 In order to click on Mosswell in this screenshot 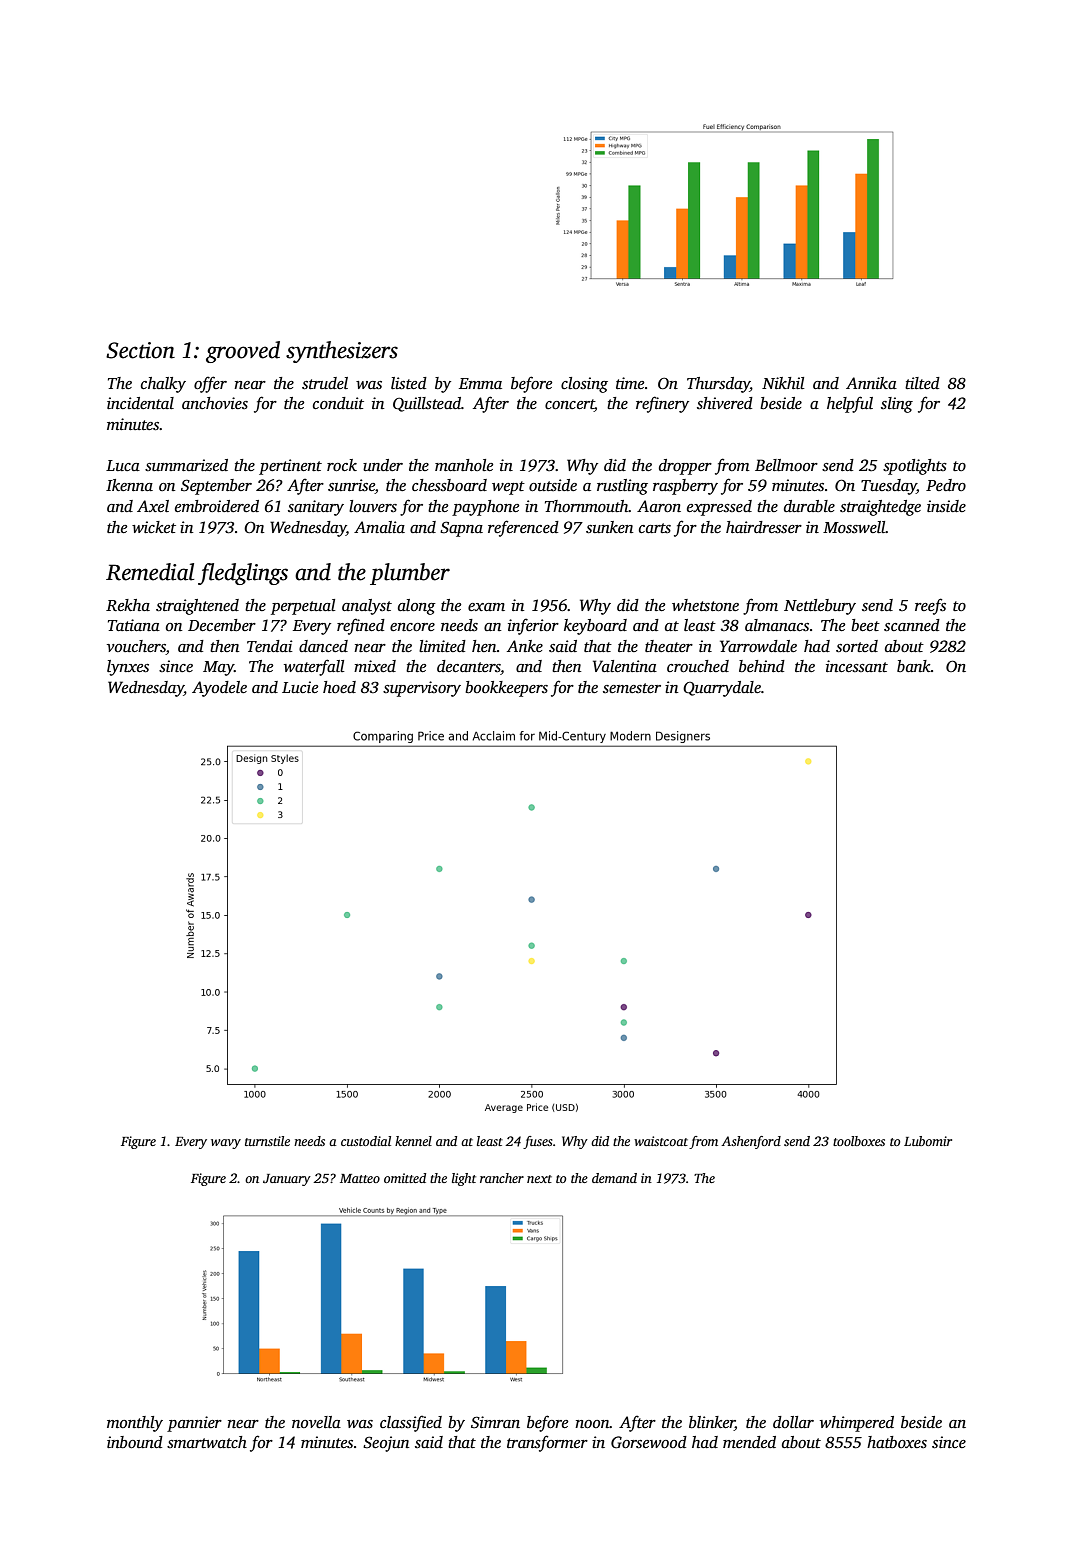, I will do `click(854, 527)`.
